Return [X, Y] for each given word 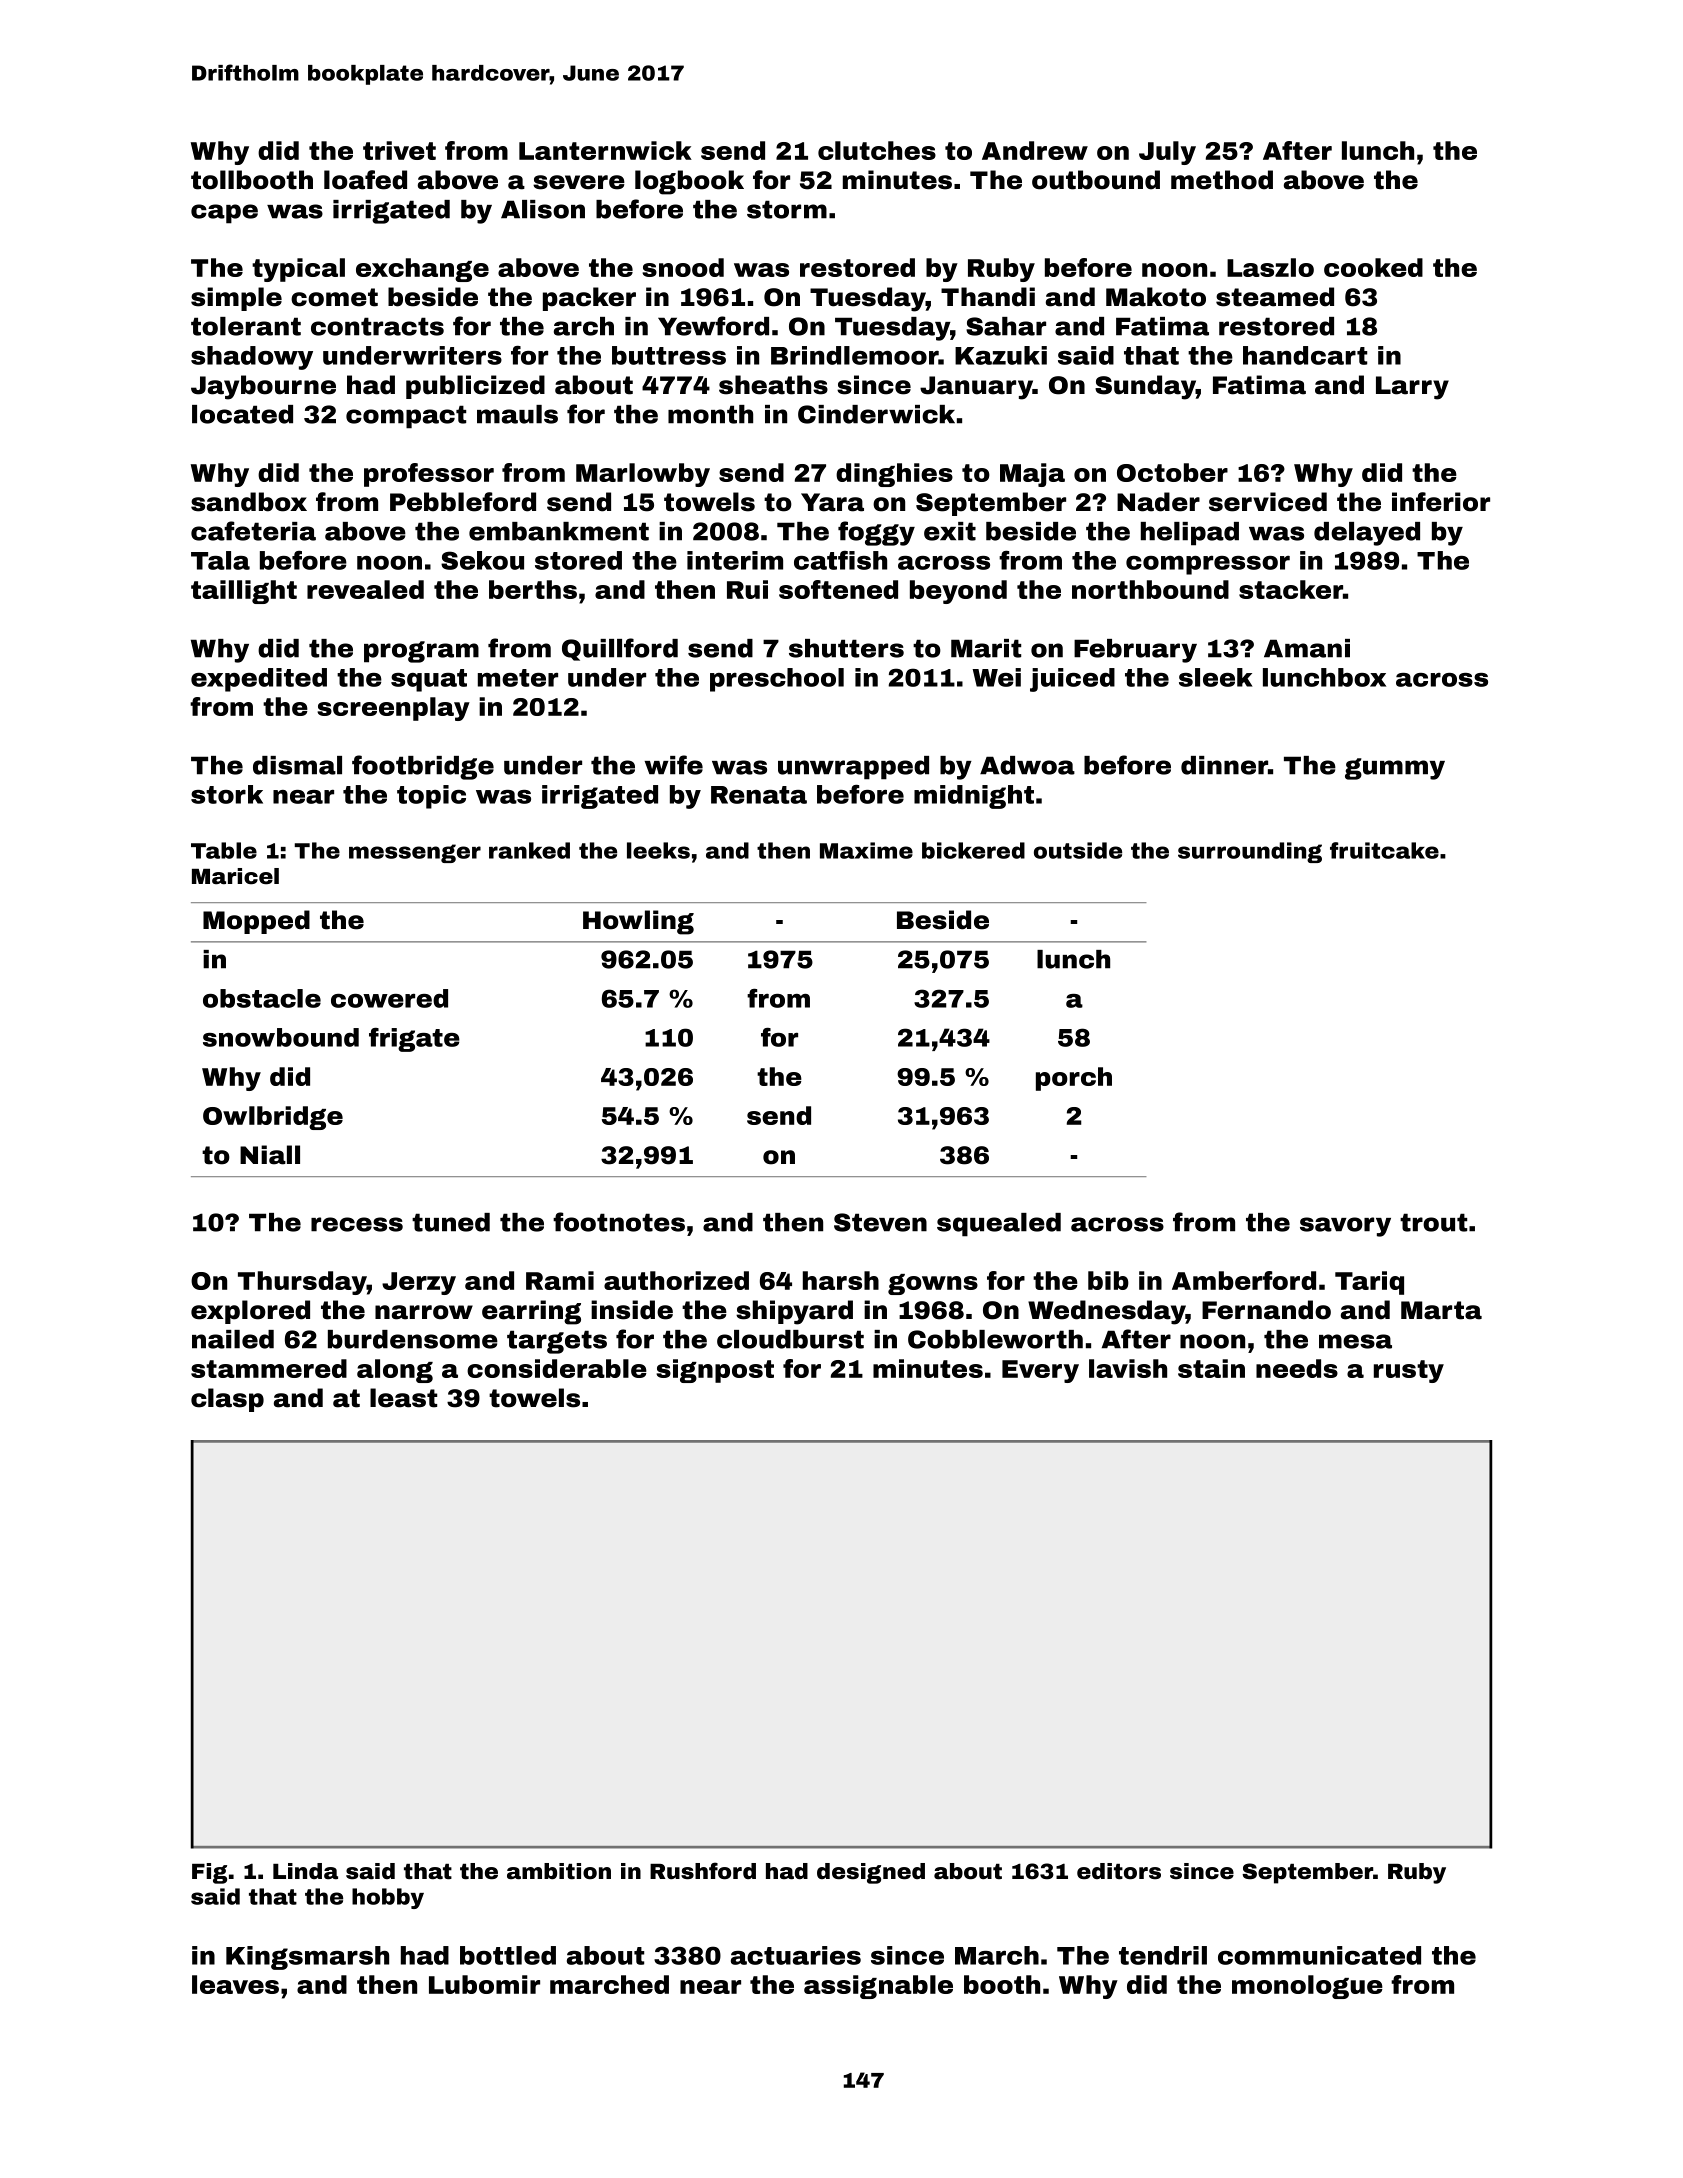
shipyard [794, 1312]
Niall [270, 1155]
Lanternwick [605, 150]
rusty [1409, 1371]
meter [518, 678]
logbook [689, 182]
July [1167, 153]
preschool [777, 680]
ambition [559, 1871]
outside [1078, 850]
